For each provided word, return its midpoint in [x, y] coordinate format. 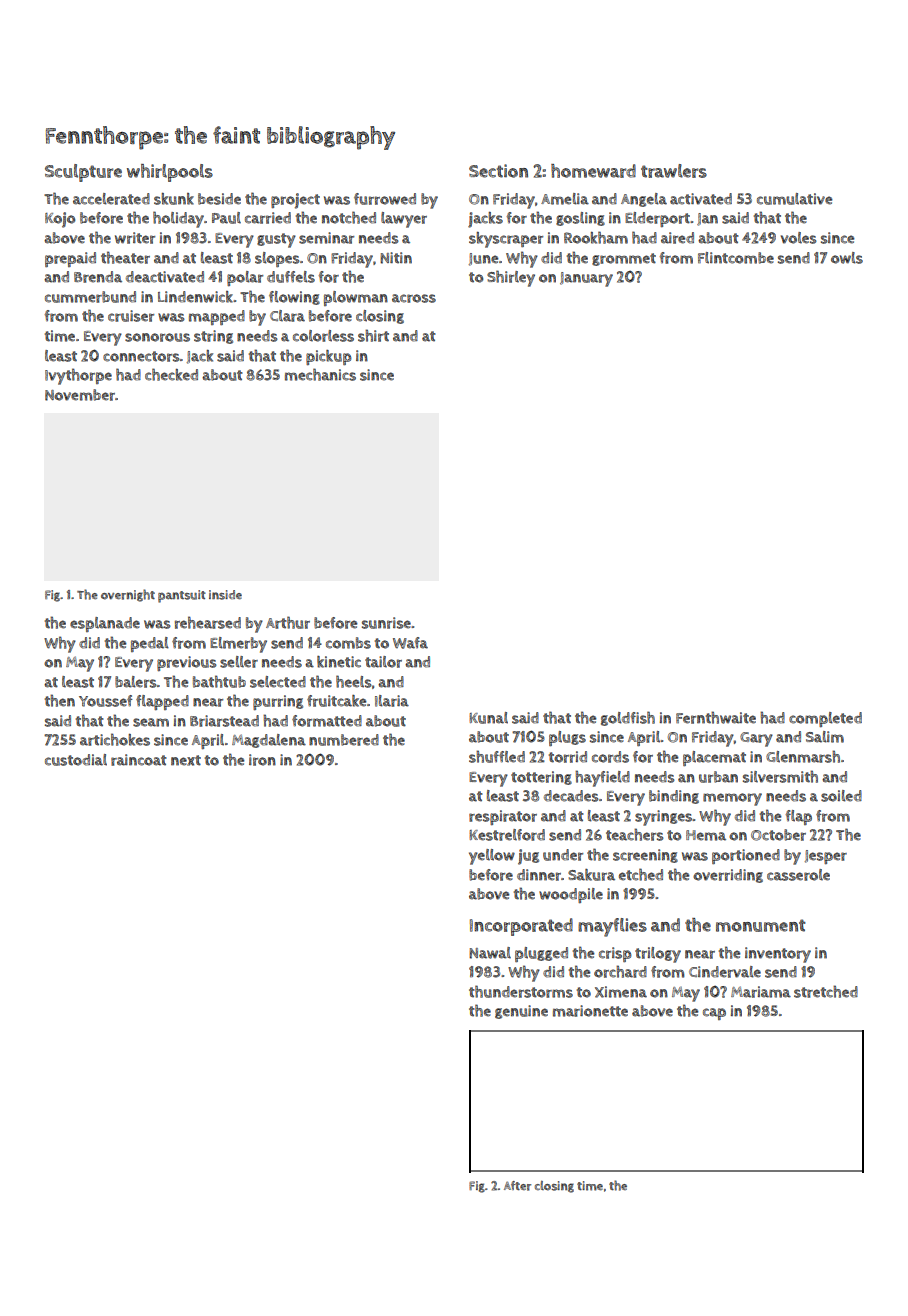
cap [714, 1014]
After [517, 1186]
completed [825, 719]
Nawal [490, 953]
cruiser [131, 316]
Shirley [511, 278]
